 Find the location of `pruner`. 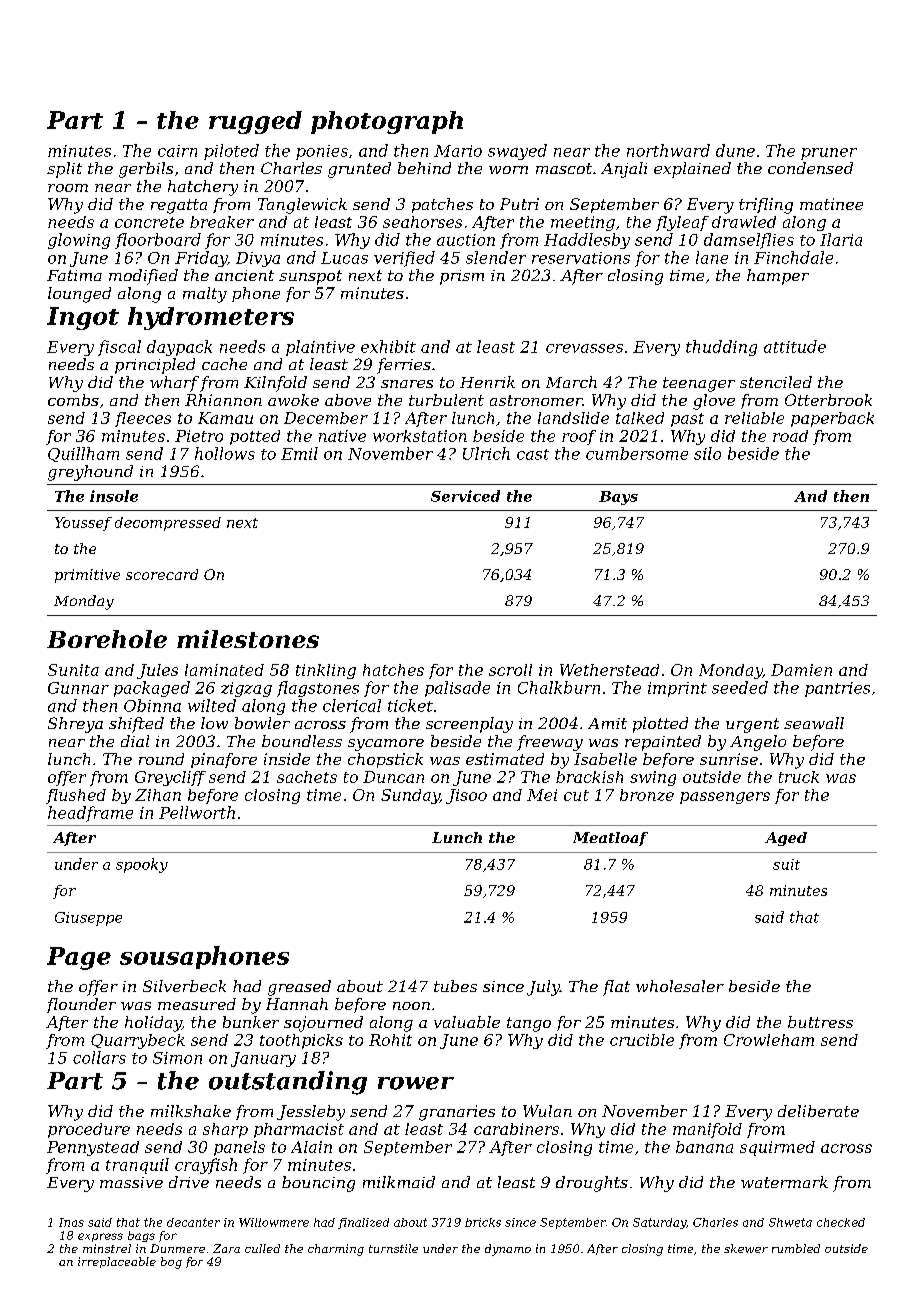

pruner is located at coordinates (829, 154).
